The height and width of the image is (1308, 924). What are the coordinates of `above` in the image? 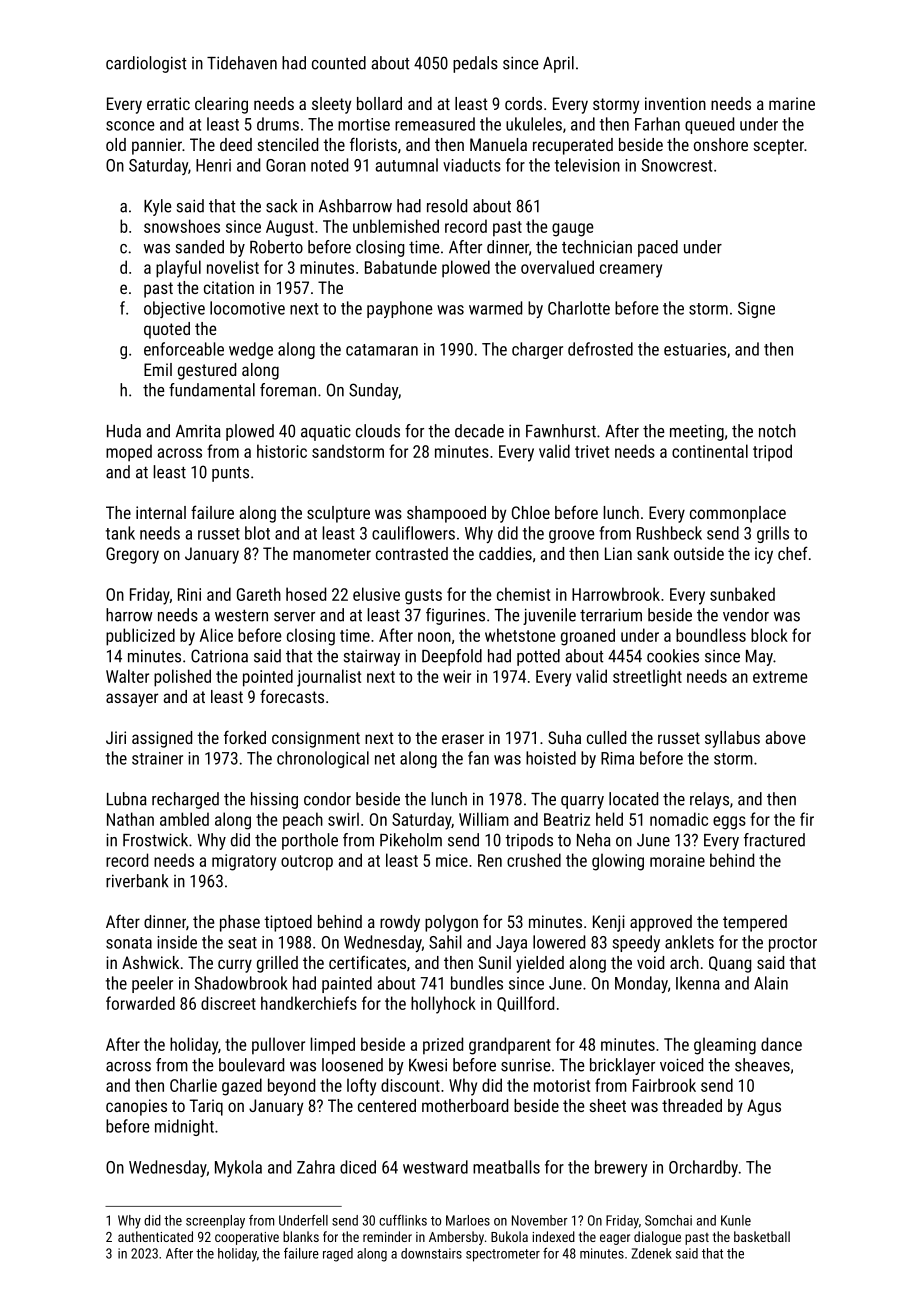 It's located at (785, 737).
